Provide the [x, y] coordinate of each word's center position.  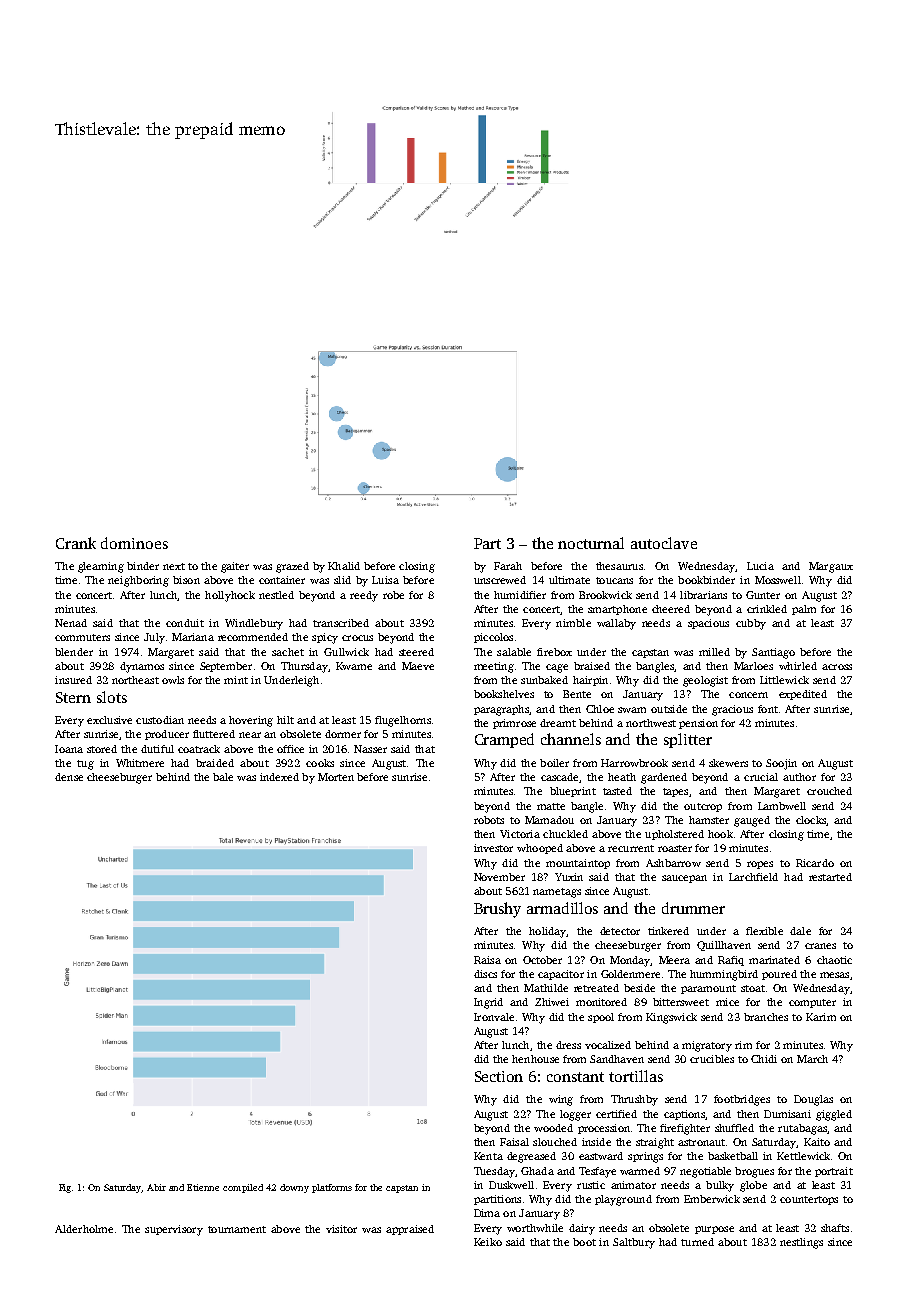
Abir [156, 1187]
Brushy [497, 910]
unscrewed [500, 580]
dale [800, 931]
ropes [760, 865]
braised [592, 666]
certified [616, 1114]
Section [499, 1076]
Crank [76, 543]
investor [493, 848]
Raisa [487, 960]
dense [69, 777]
